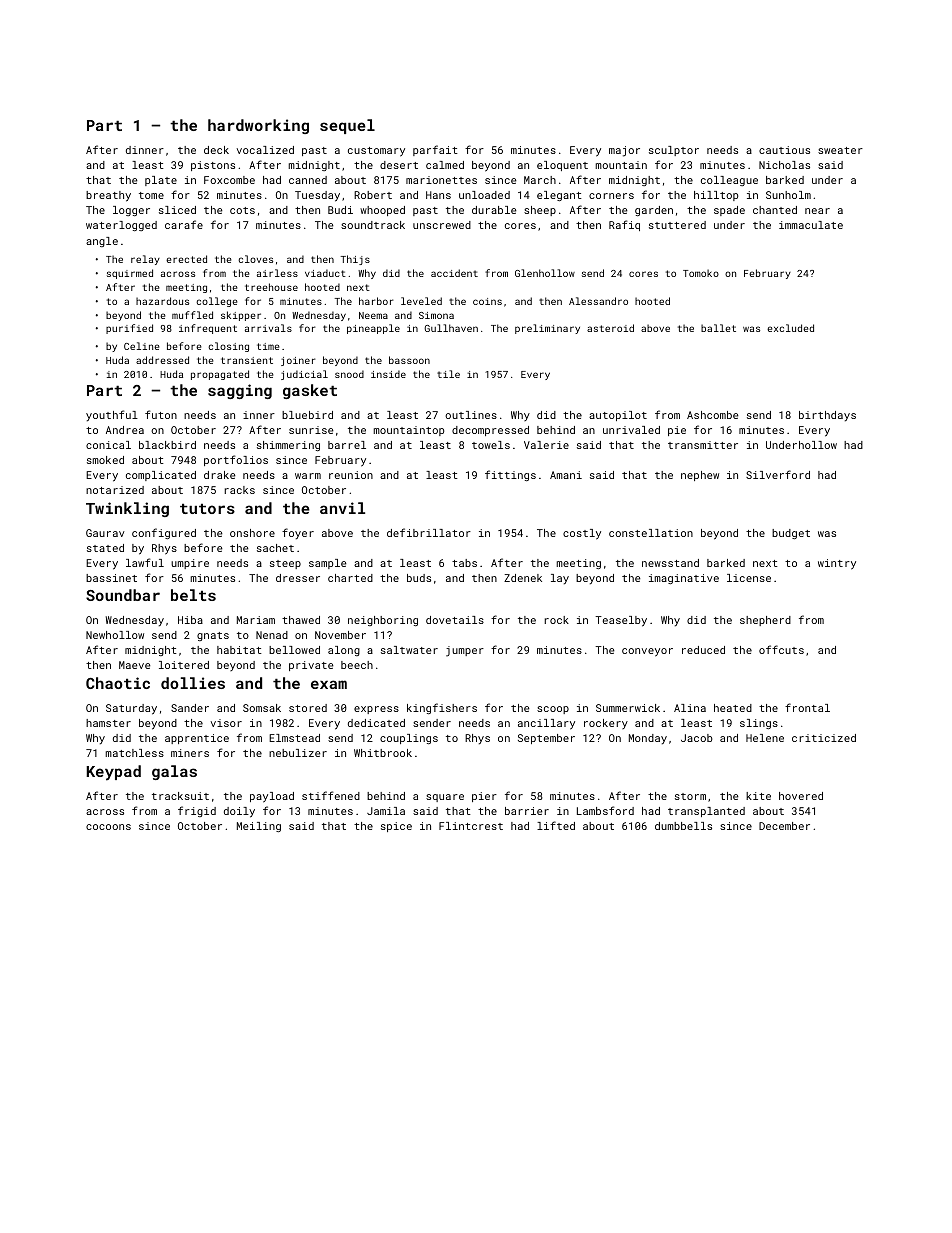 The height and width of the screenshot is (1233, 952). What do you see at coordinates (624, 151) in the screenshot?
I see `major` at bounding box center [624, 151].
